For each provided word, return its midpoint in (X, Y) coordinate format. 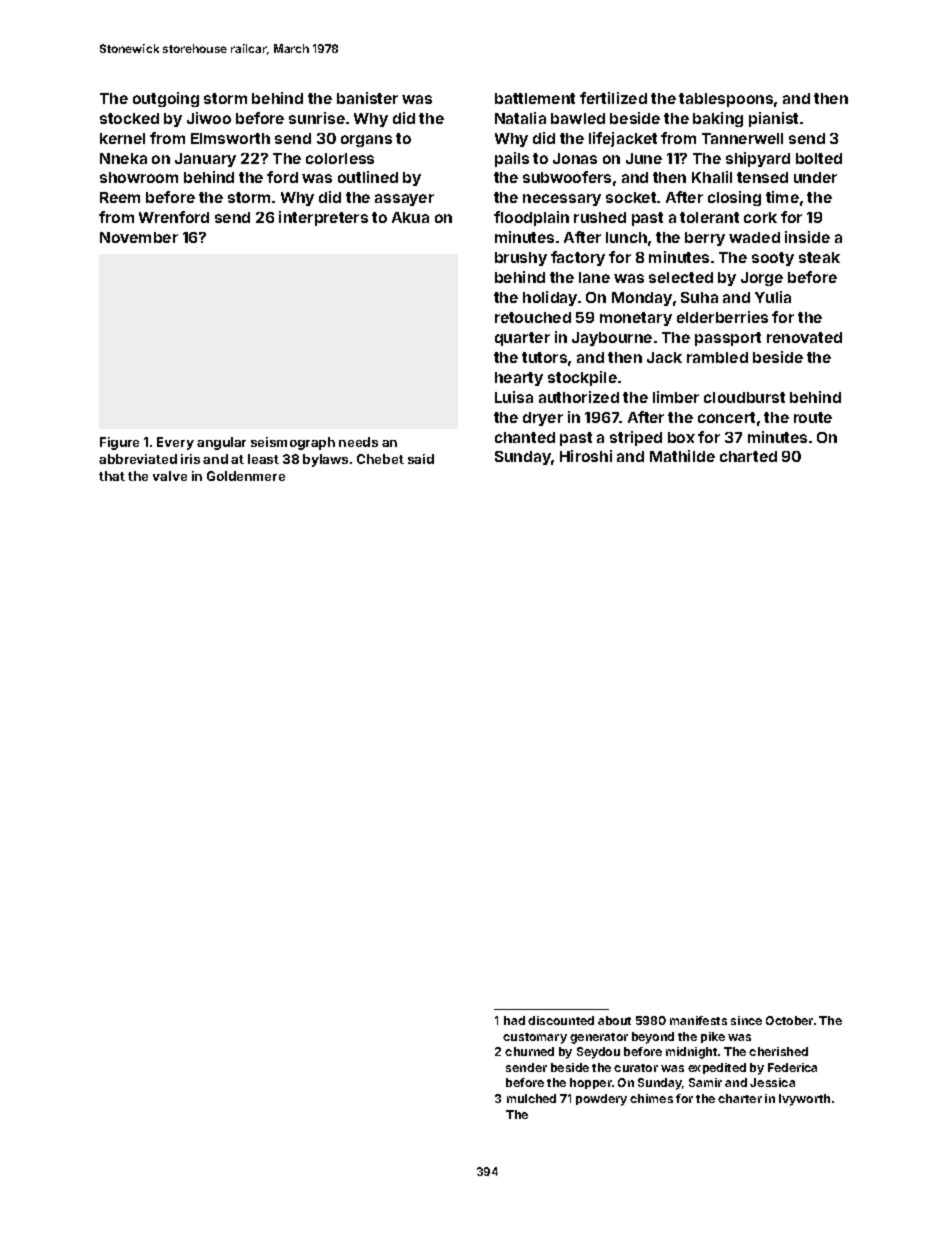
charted (748, 456)
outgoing (166, 99)
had (514, 1020)
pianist (773, 119)
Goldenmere (246, 476)
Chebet (380, 459)
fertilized (613, 98)
